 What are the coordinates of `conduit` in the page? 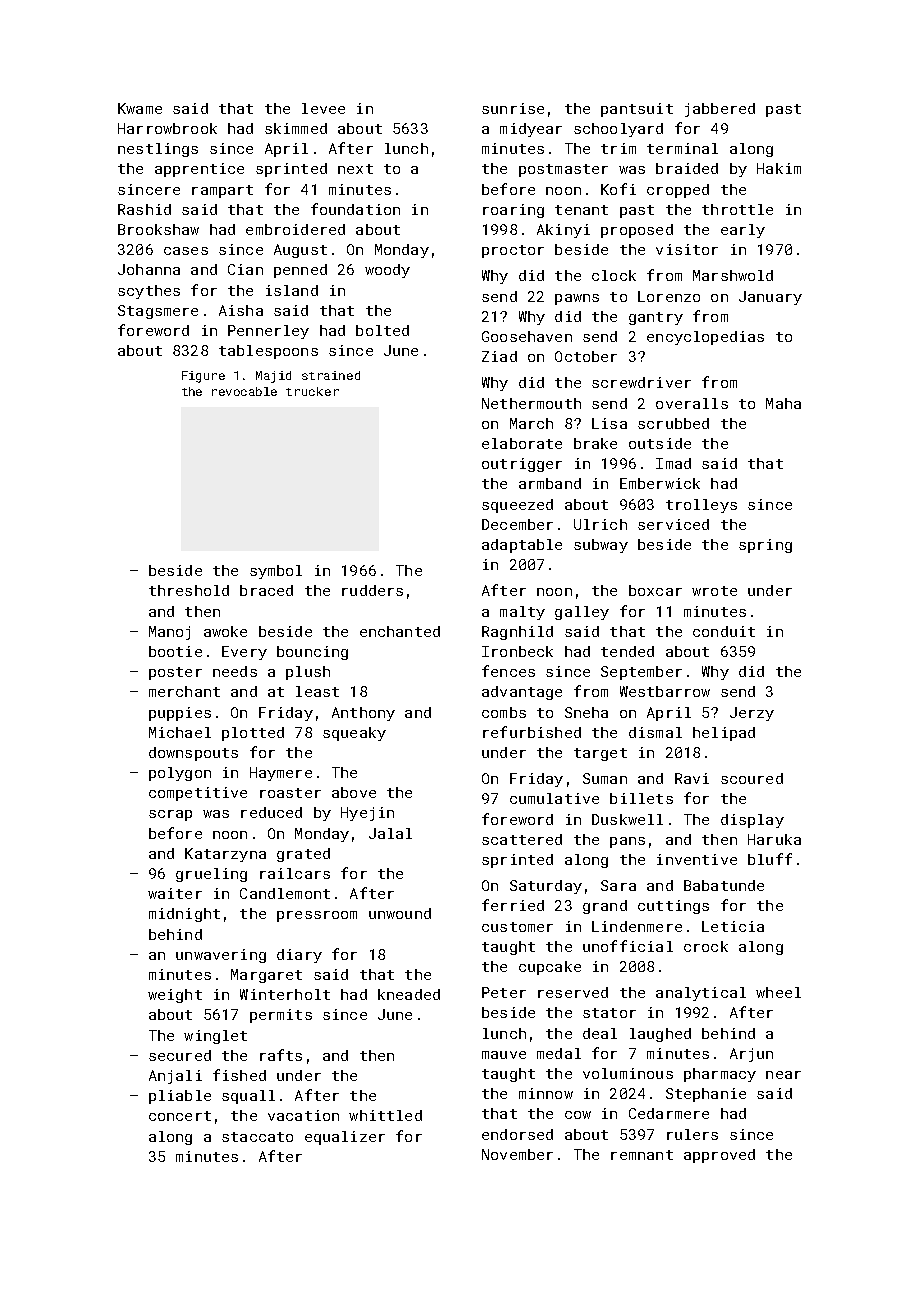 It's located at (724, 631).
